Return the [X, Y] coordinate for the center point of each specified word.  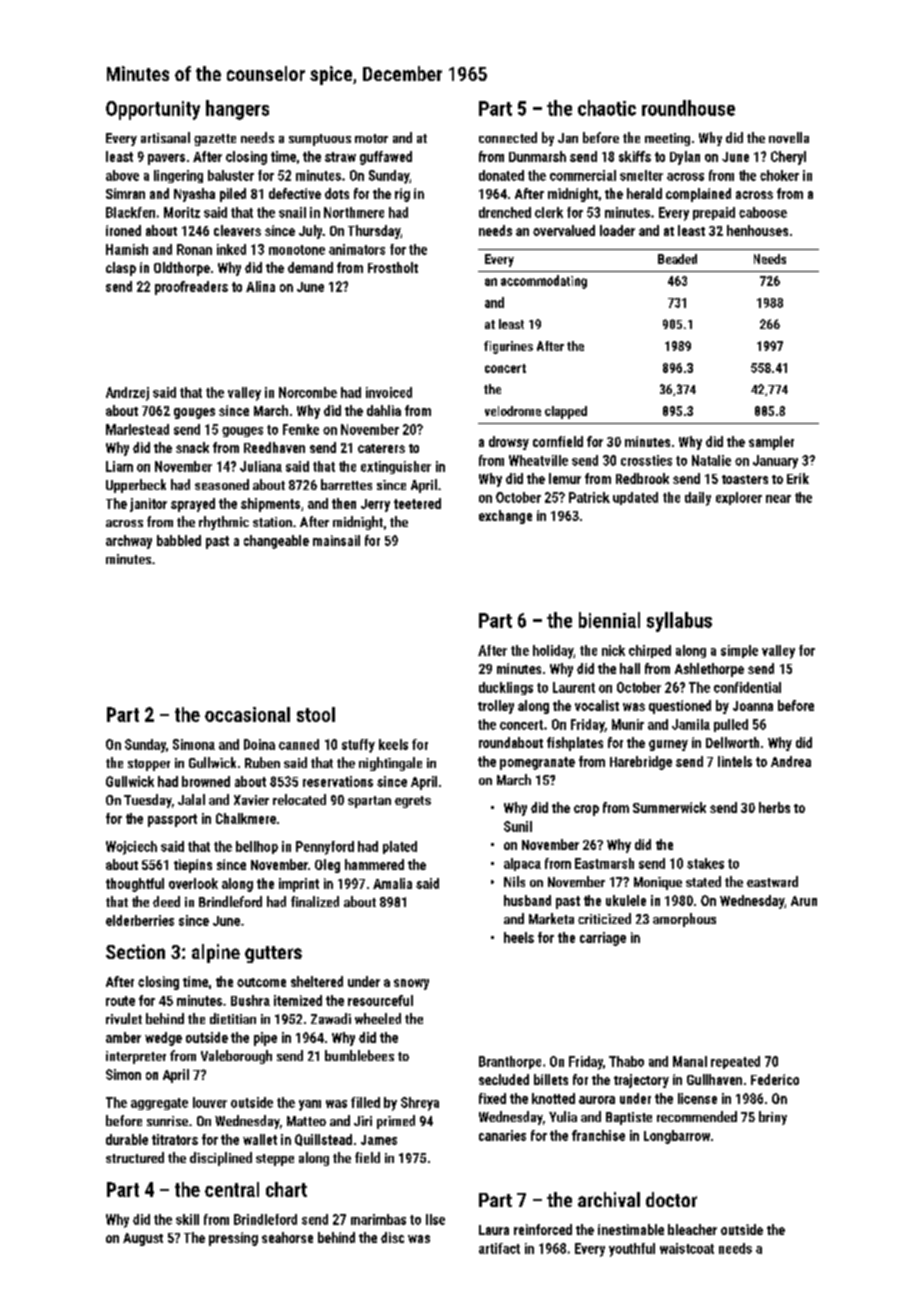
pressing [233, 1239]
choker [779, 175]
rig [402, 195]
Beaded [677, 259]
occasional [247, 714]
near [778, 499]
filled [365, 1102]
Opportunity [153, 110]
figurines [508, 347]
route [120, 1001]
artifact [499, 1248]
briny [773, 1118]
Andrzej [127, 394]
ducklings [506, 688]
